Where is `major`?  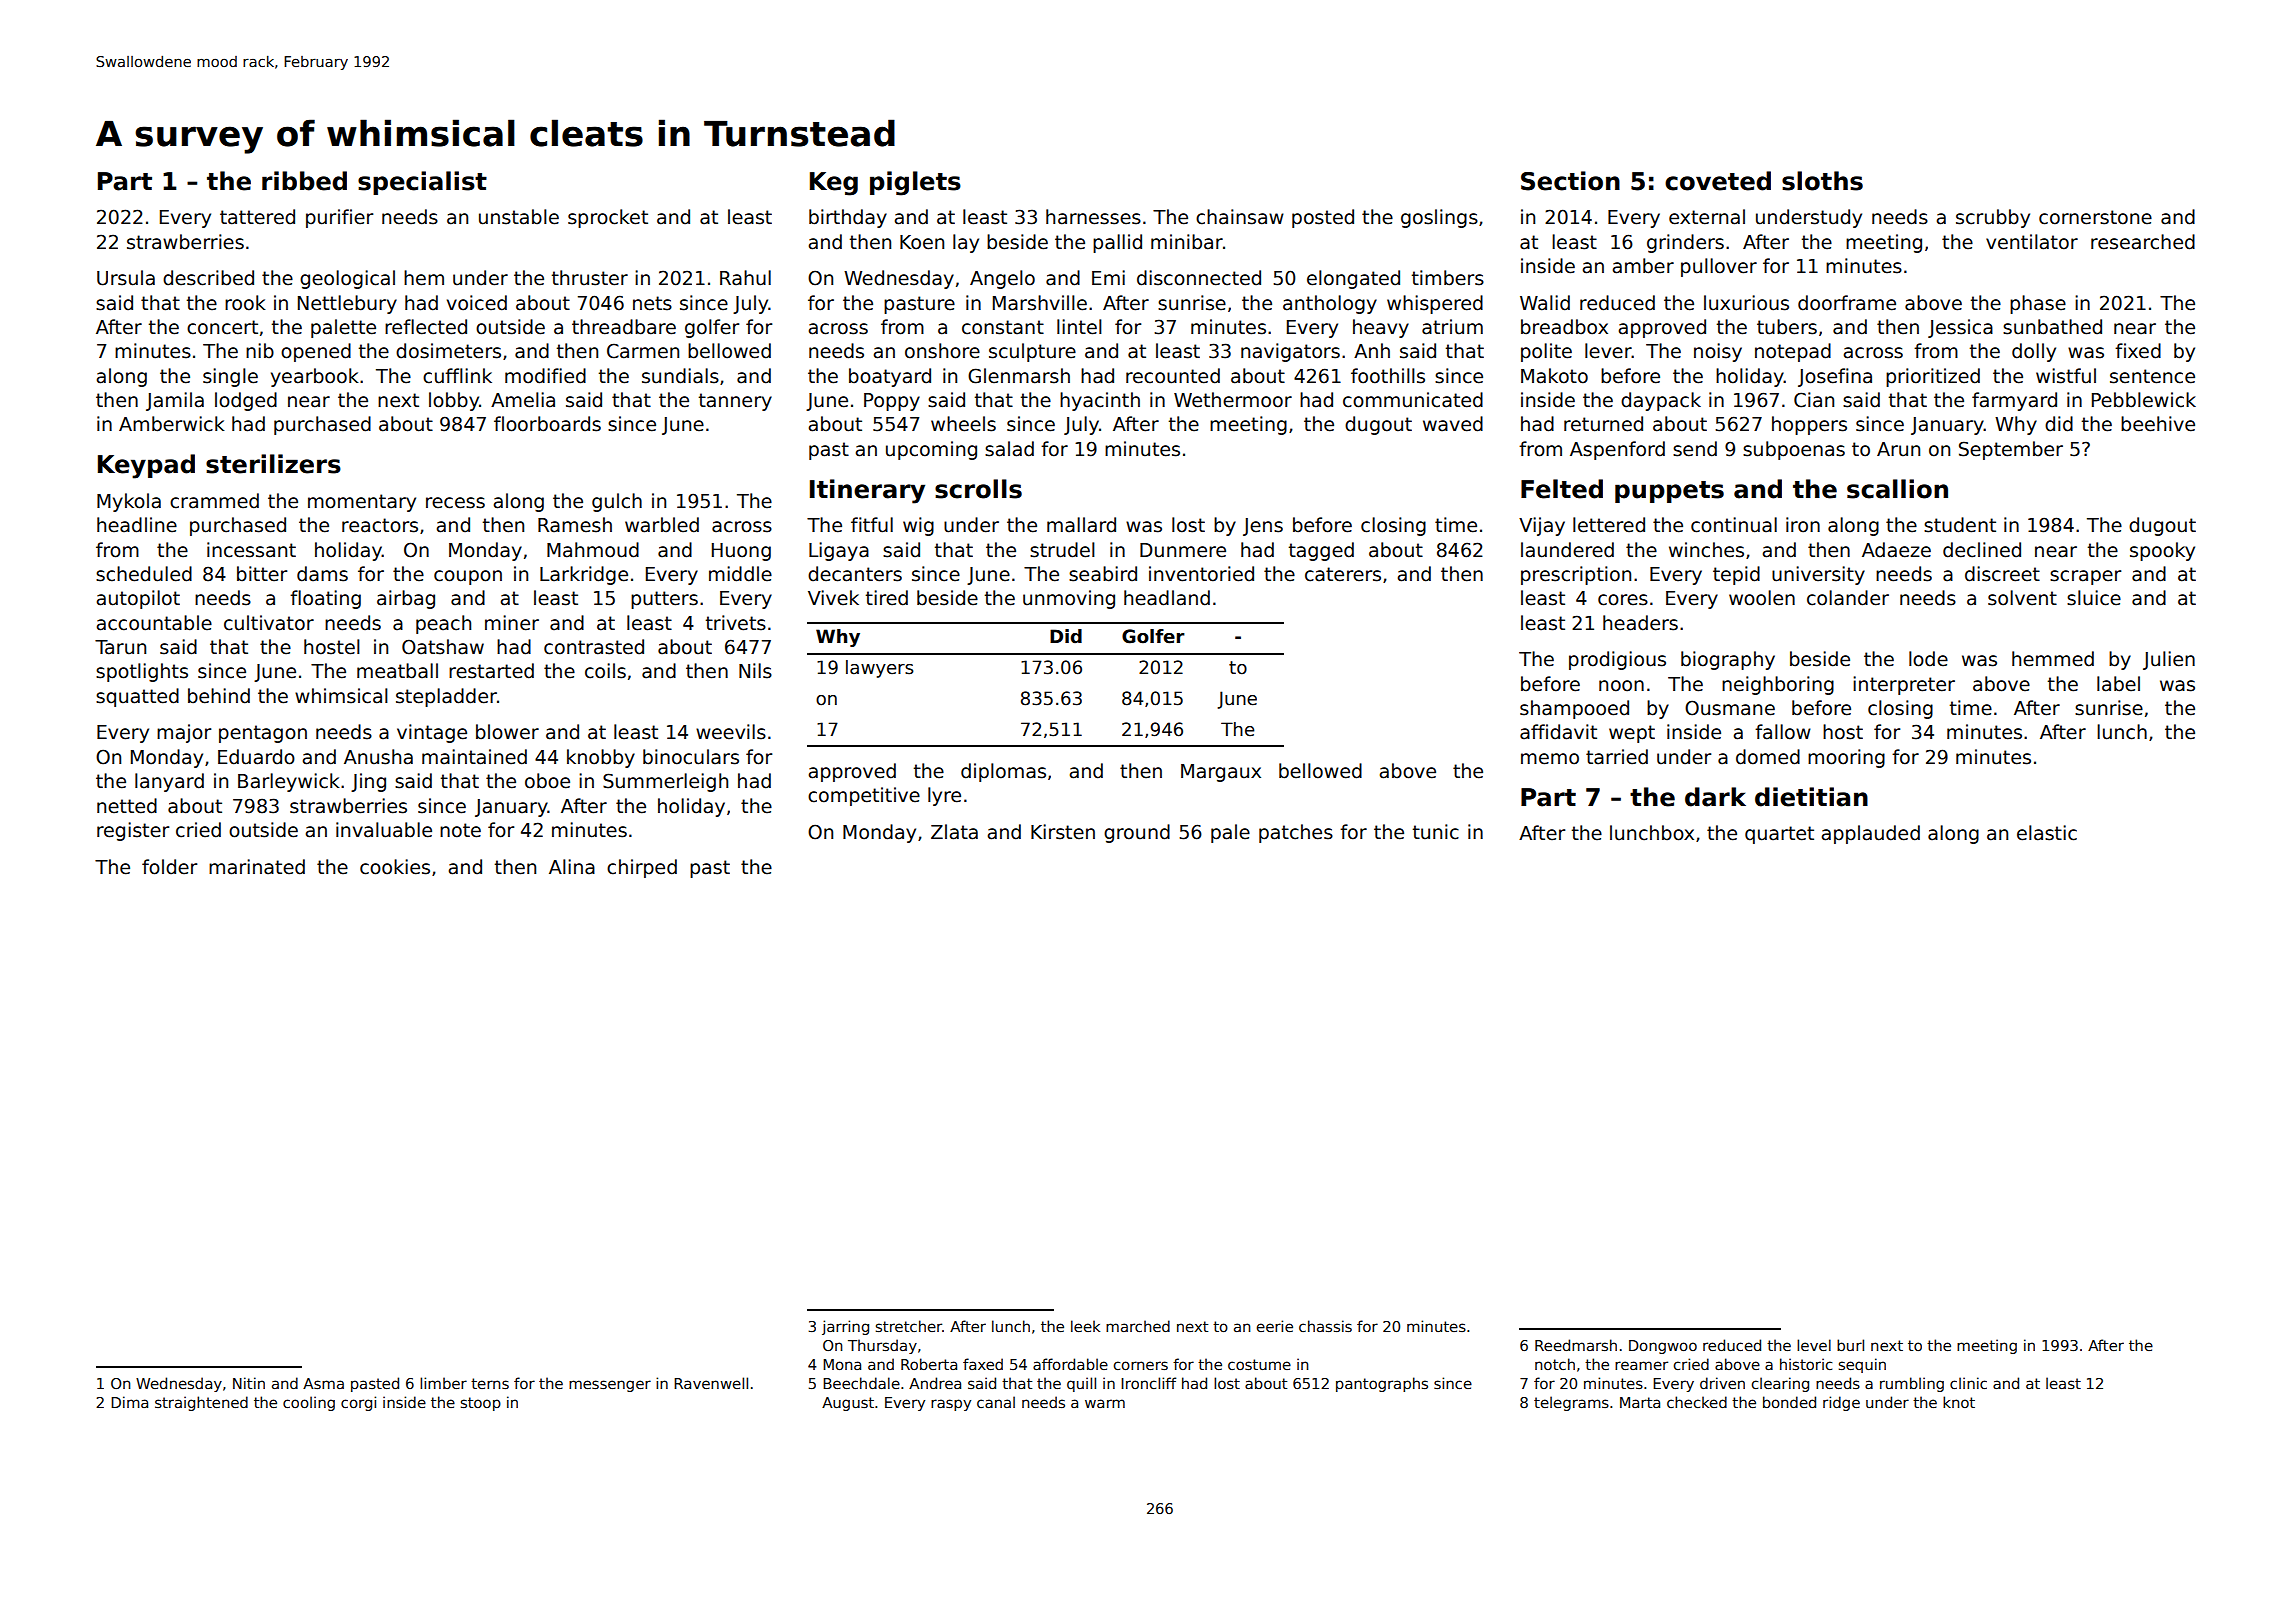 major is located at coordinates (184, 733).
